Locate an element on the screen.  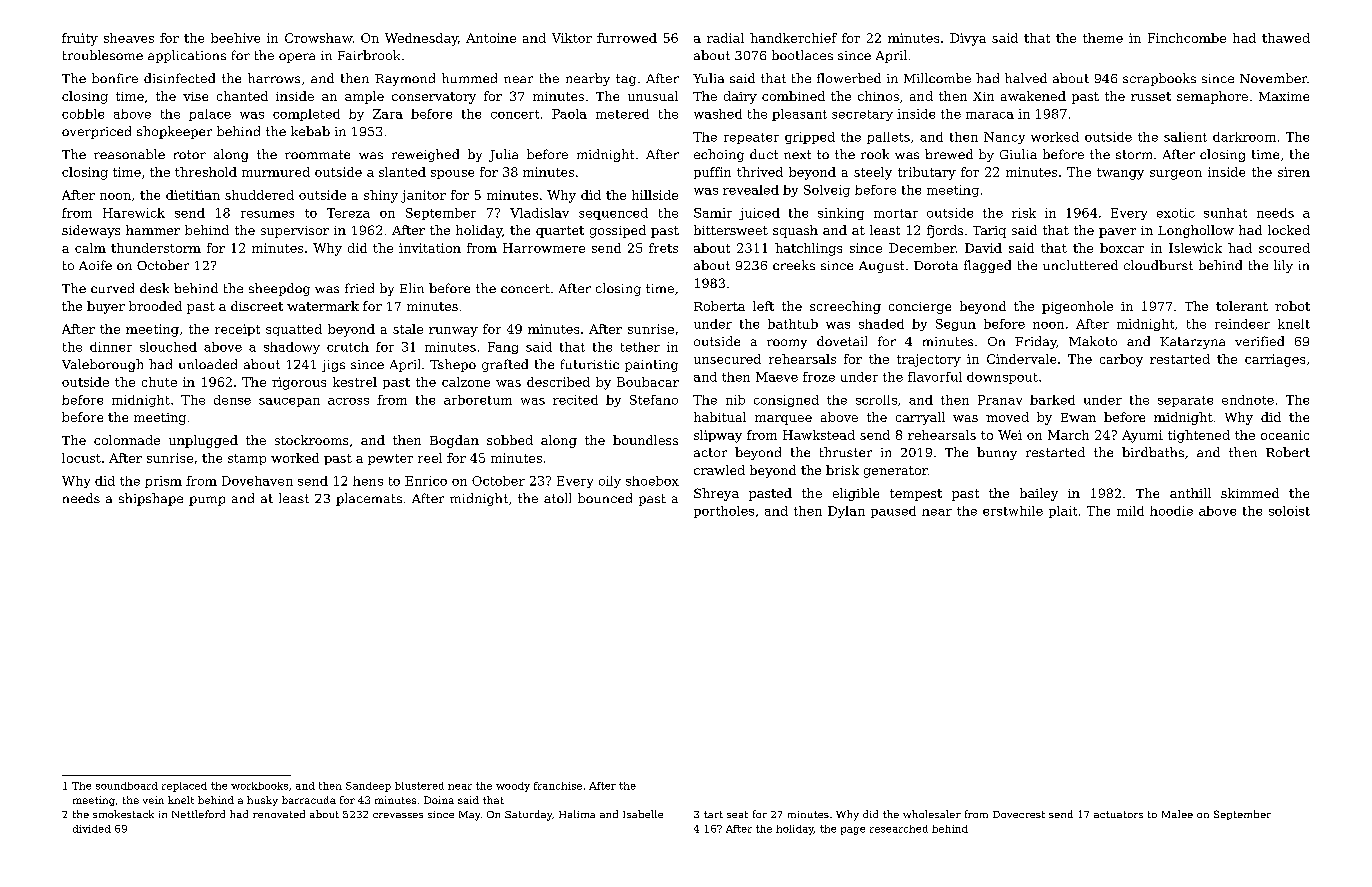
Katarzyna is located at coordinates (1192, 343).
